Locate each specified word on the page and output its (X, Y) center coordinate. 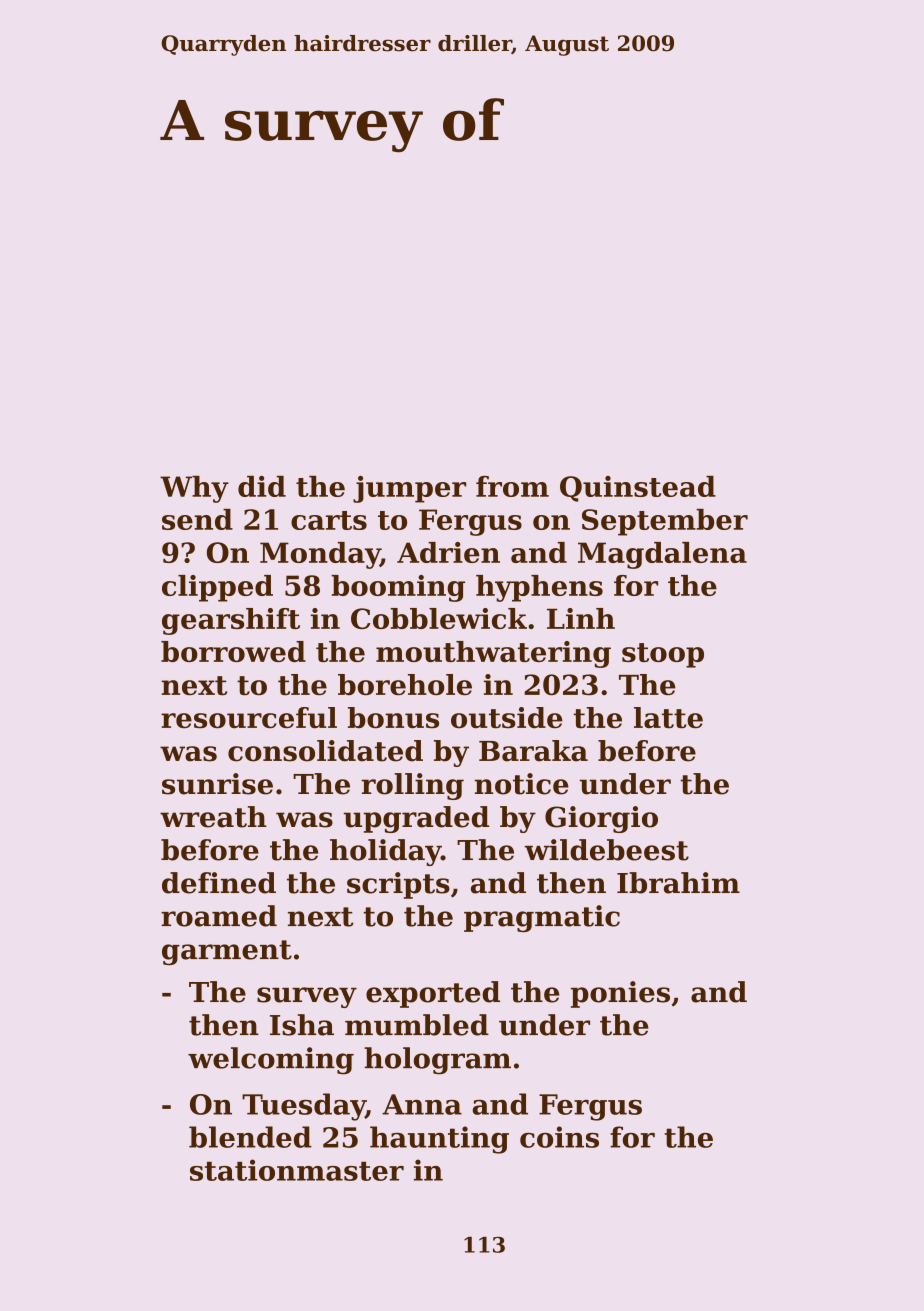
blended (250, 1137)
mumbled (417, 1025)
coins (559, 1137)
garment (227, 952)
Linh (581, 618)
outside (507, 718)
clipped (217, 588)
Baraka (533, 751)
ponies (620, 994)
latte (668, 718)
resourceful (249, 718)
